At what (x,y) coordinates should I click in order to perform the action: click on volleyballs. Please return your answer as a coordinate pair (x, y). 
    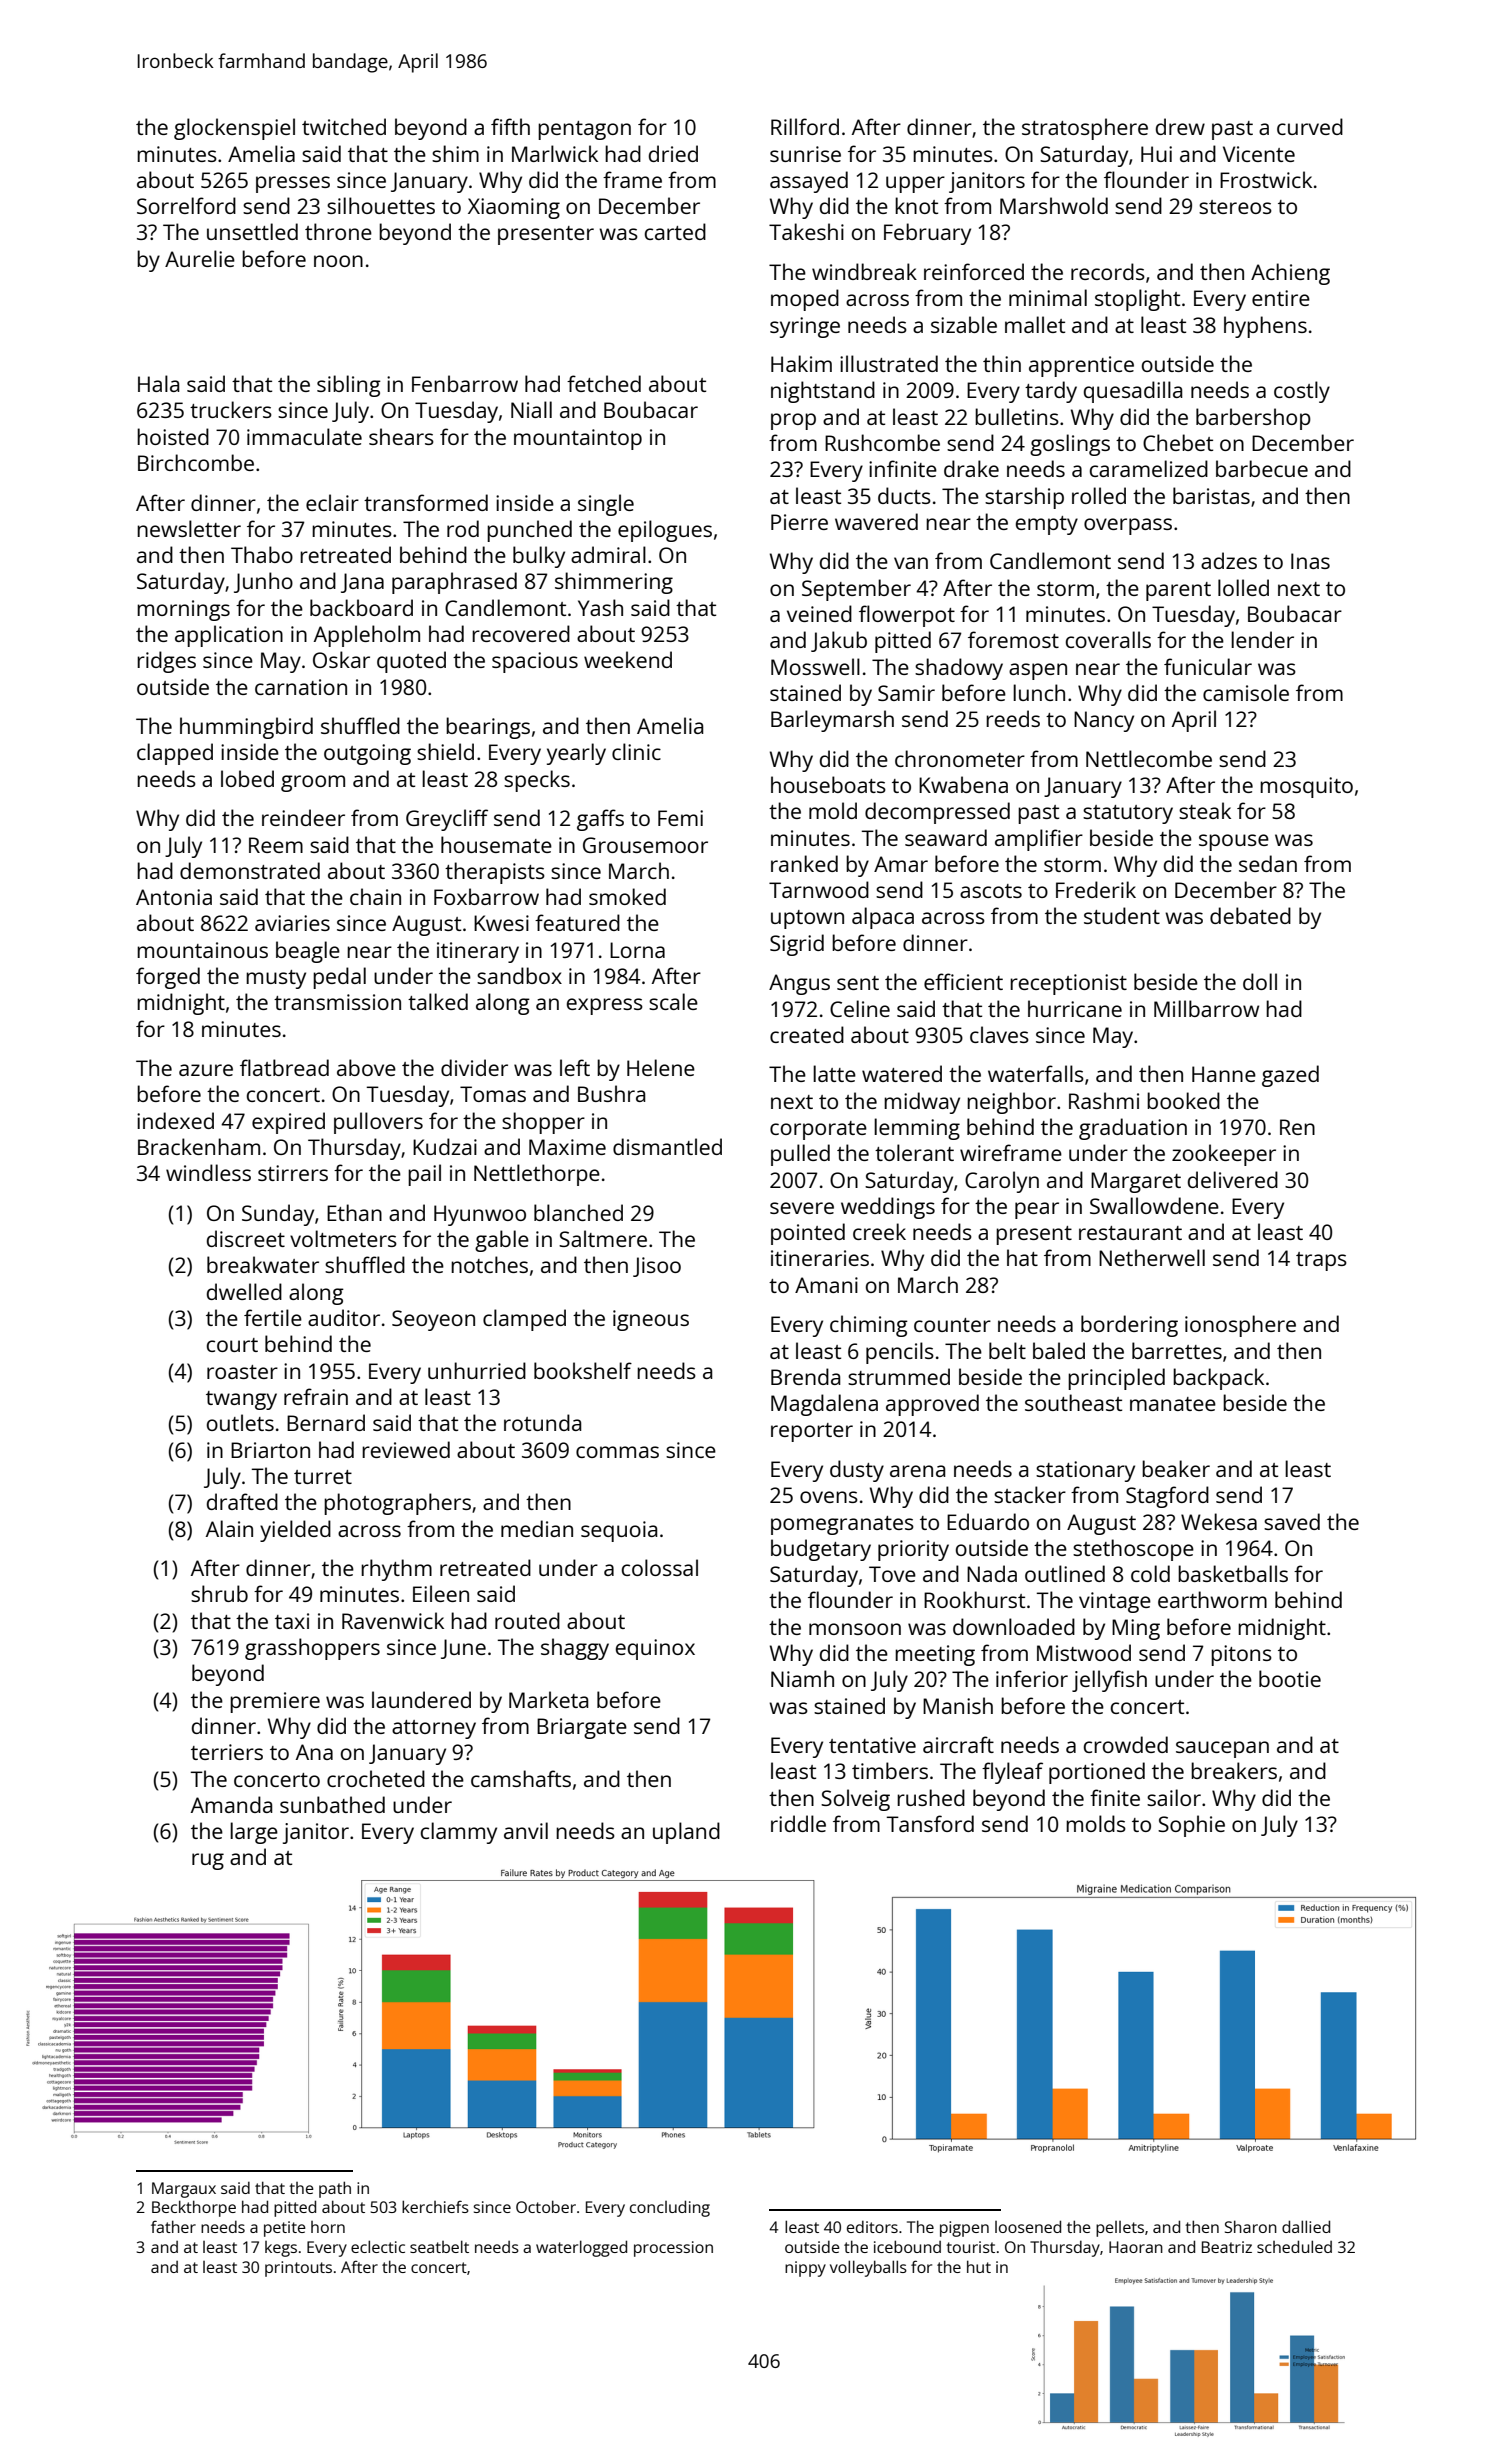
    Looking at the image, I should click on (868, 2268).
